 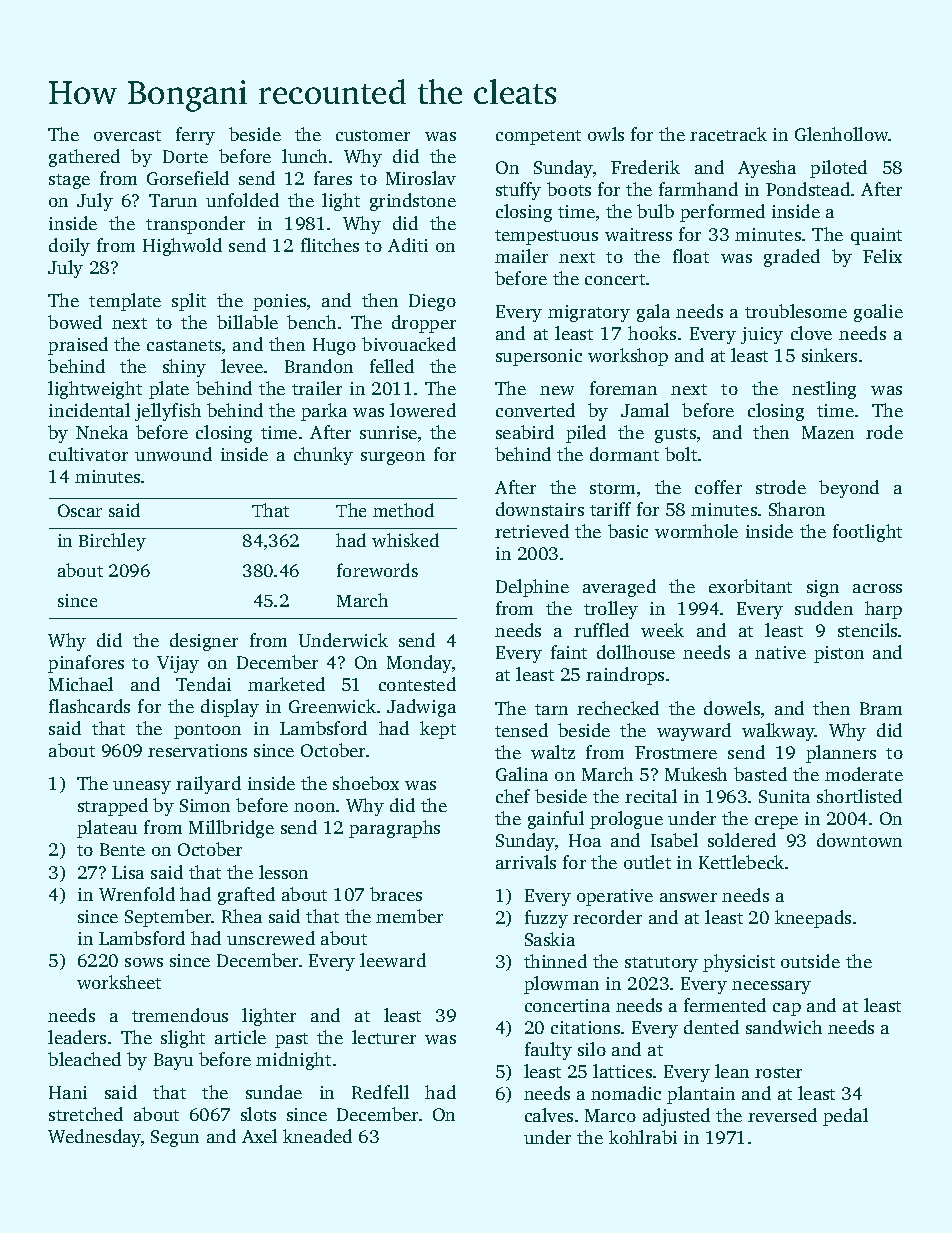 I want to click on cap, so click(x=787, y=1009).
